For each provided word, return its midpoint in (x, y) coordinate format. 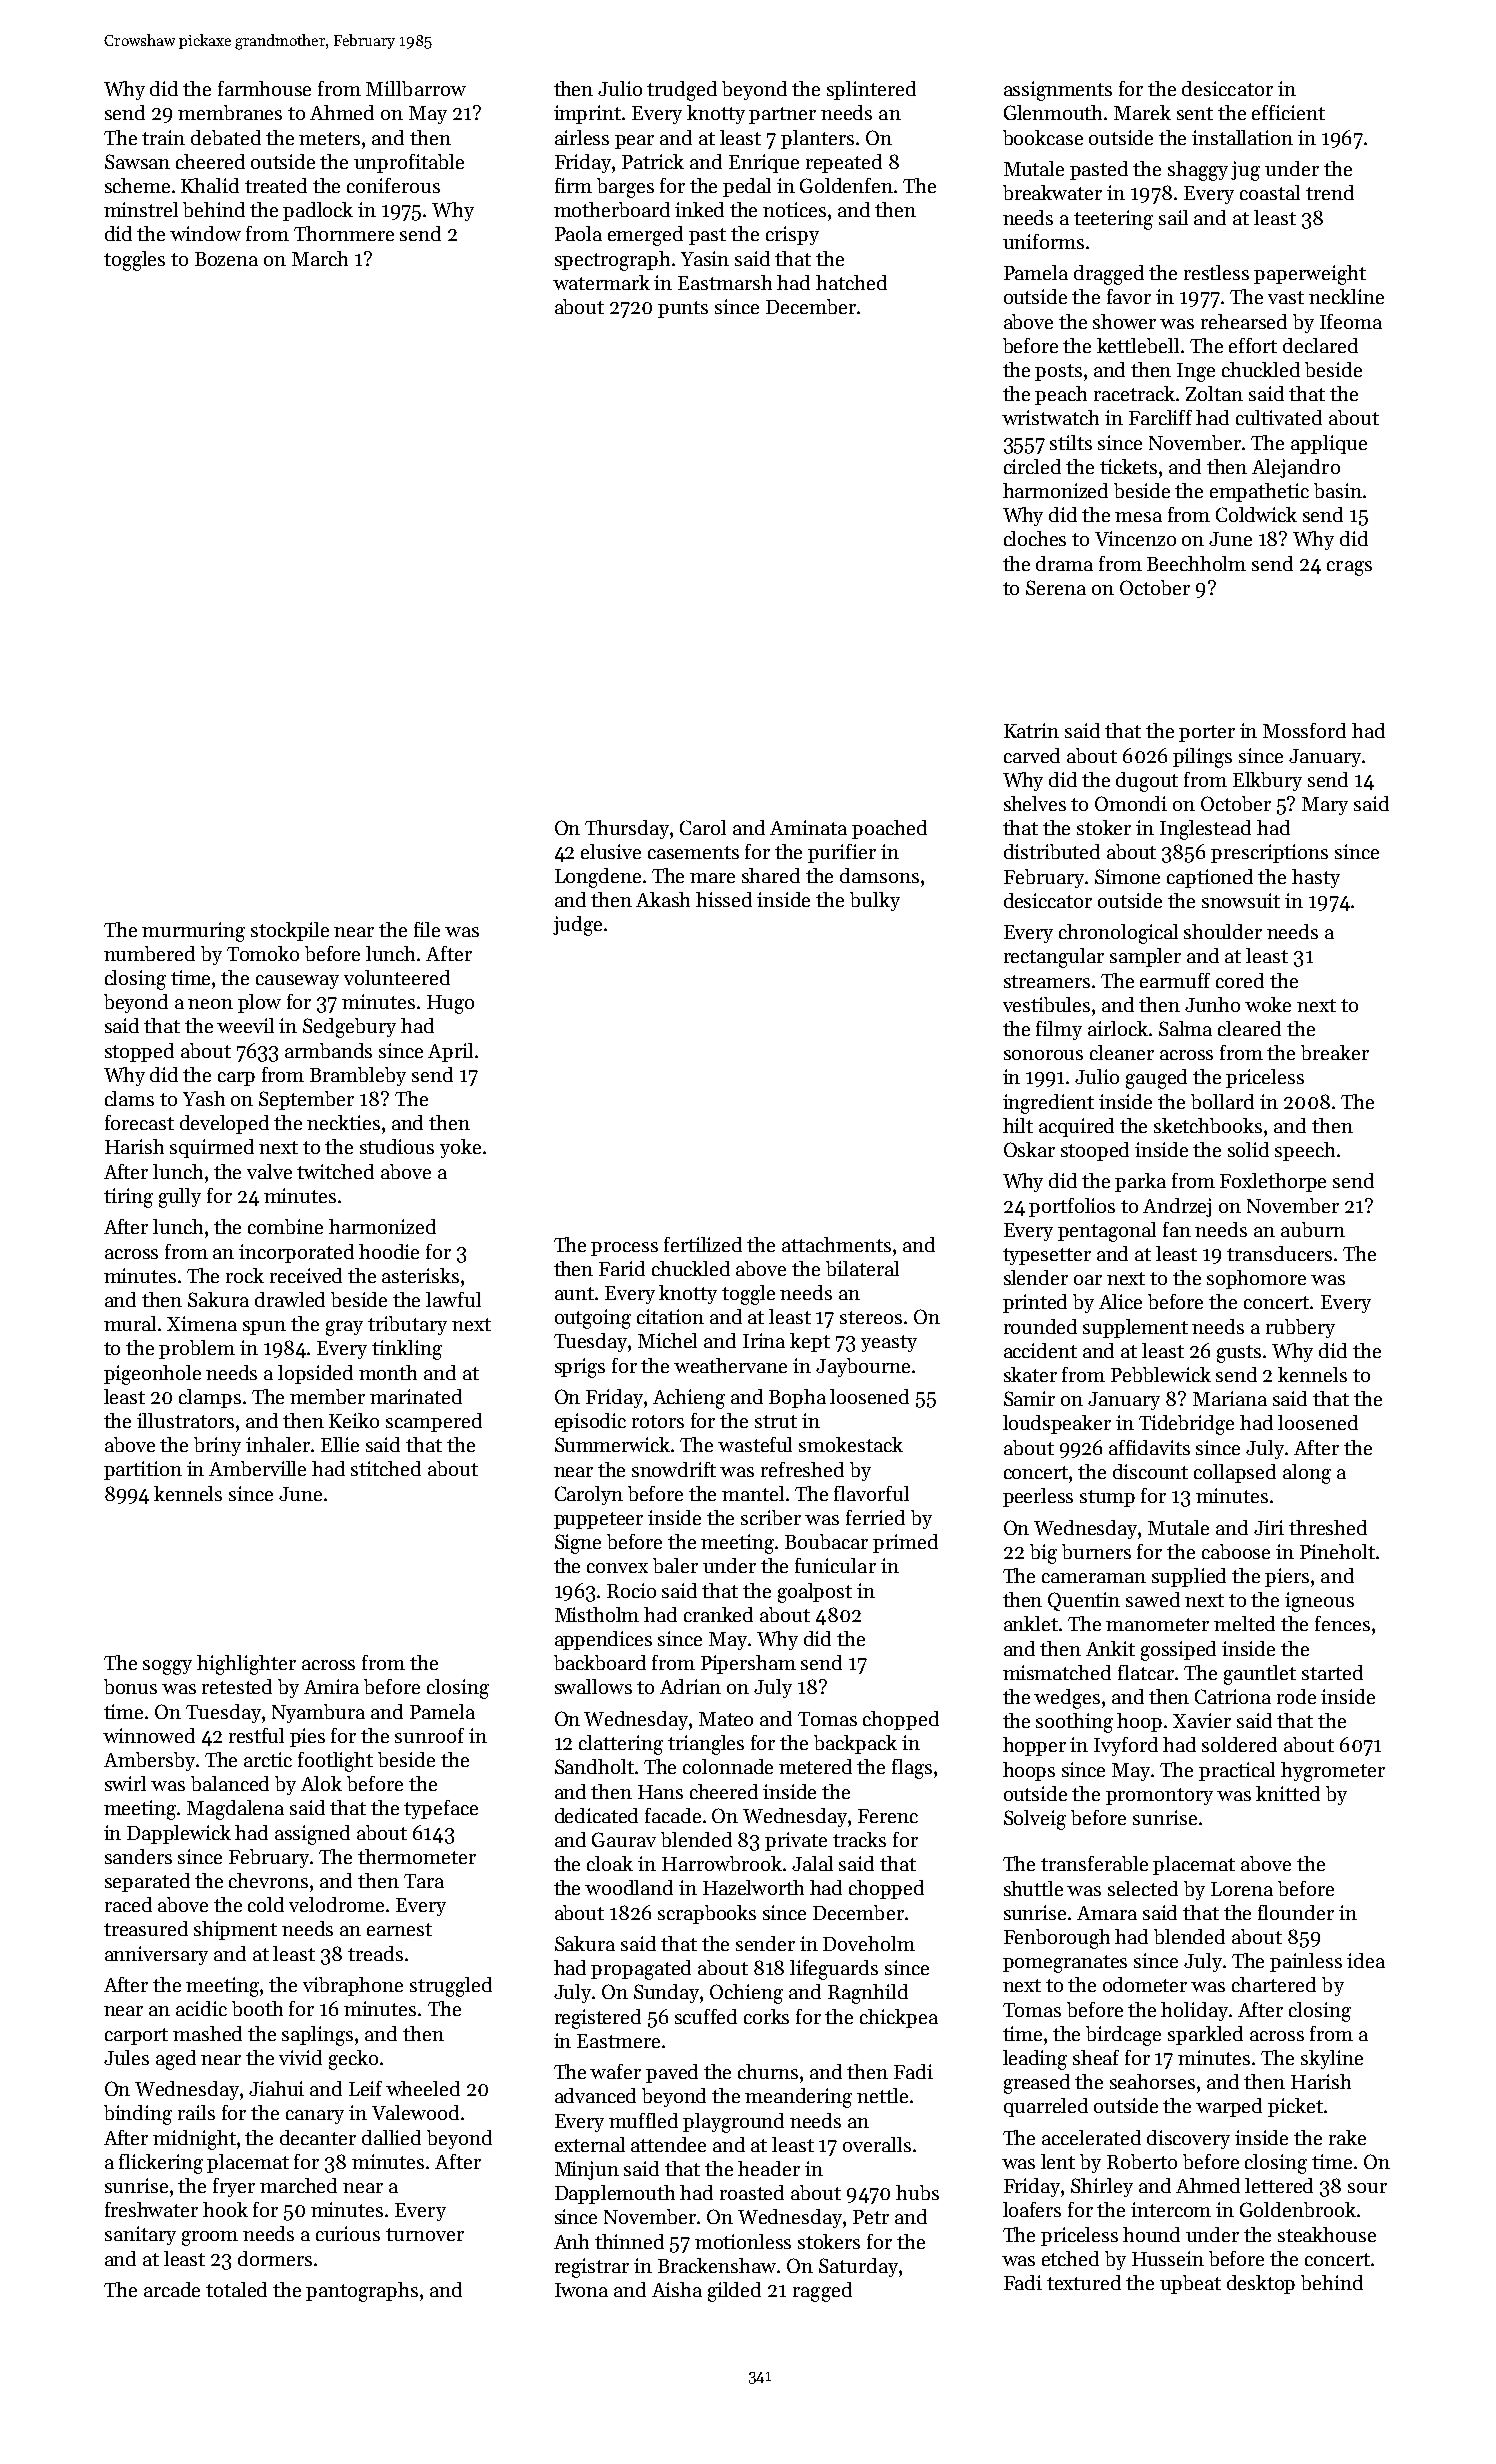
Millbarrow (416, 88)
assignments (1058, 91)
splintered (871, 90)
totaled (236, 2289)
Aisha (677, 2289)
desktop (1261, 2284)
